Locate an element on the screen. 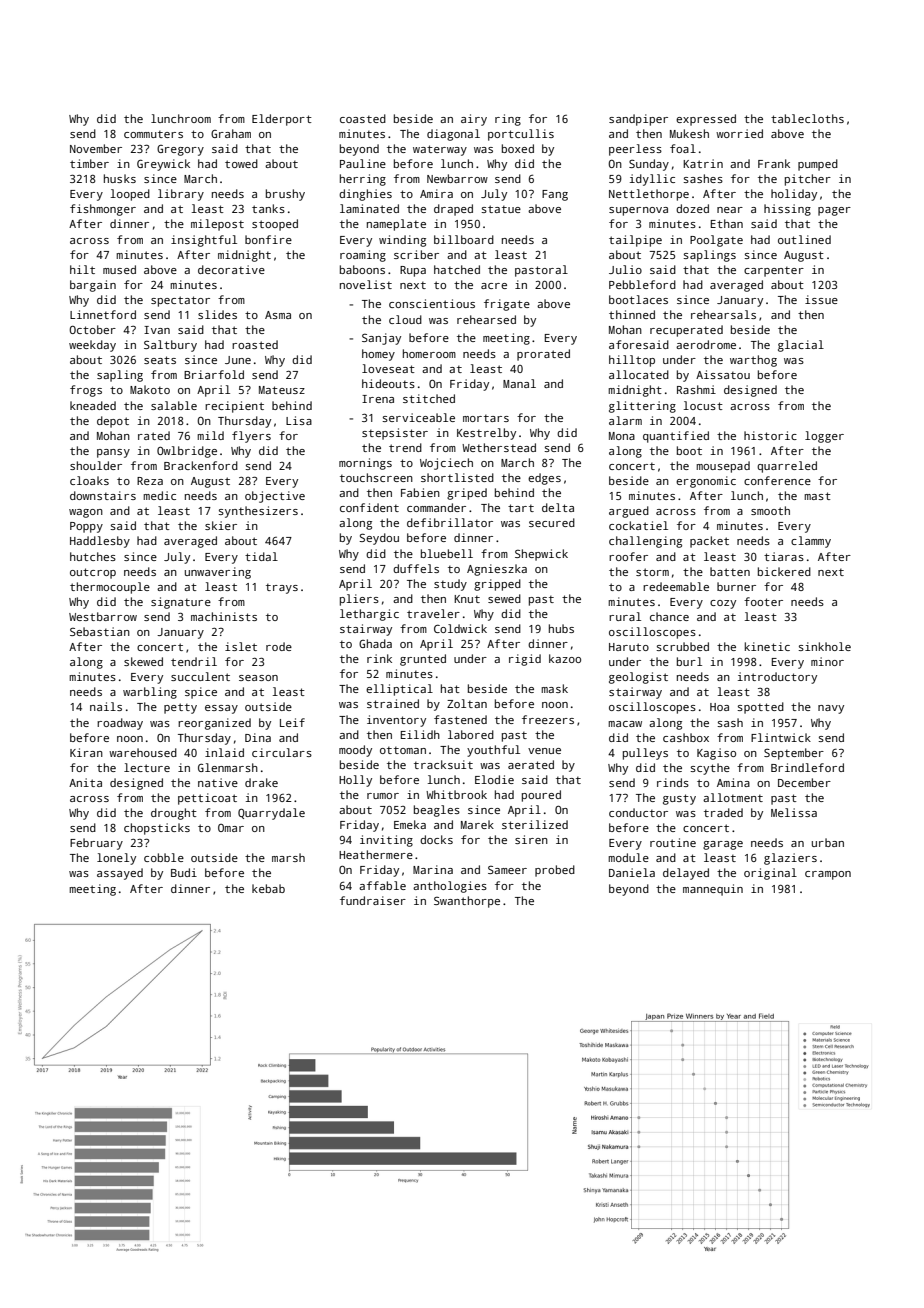 The height and width of the screenshot is (1308, 924). storm is located at coordinates (652, 572).
